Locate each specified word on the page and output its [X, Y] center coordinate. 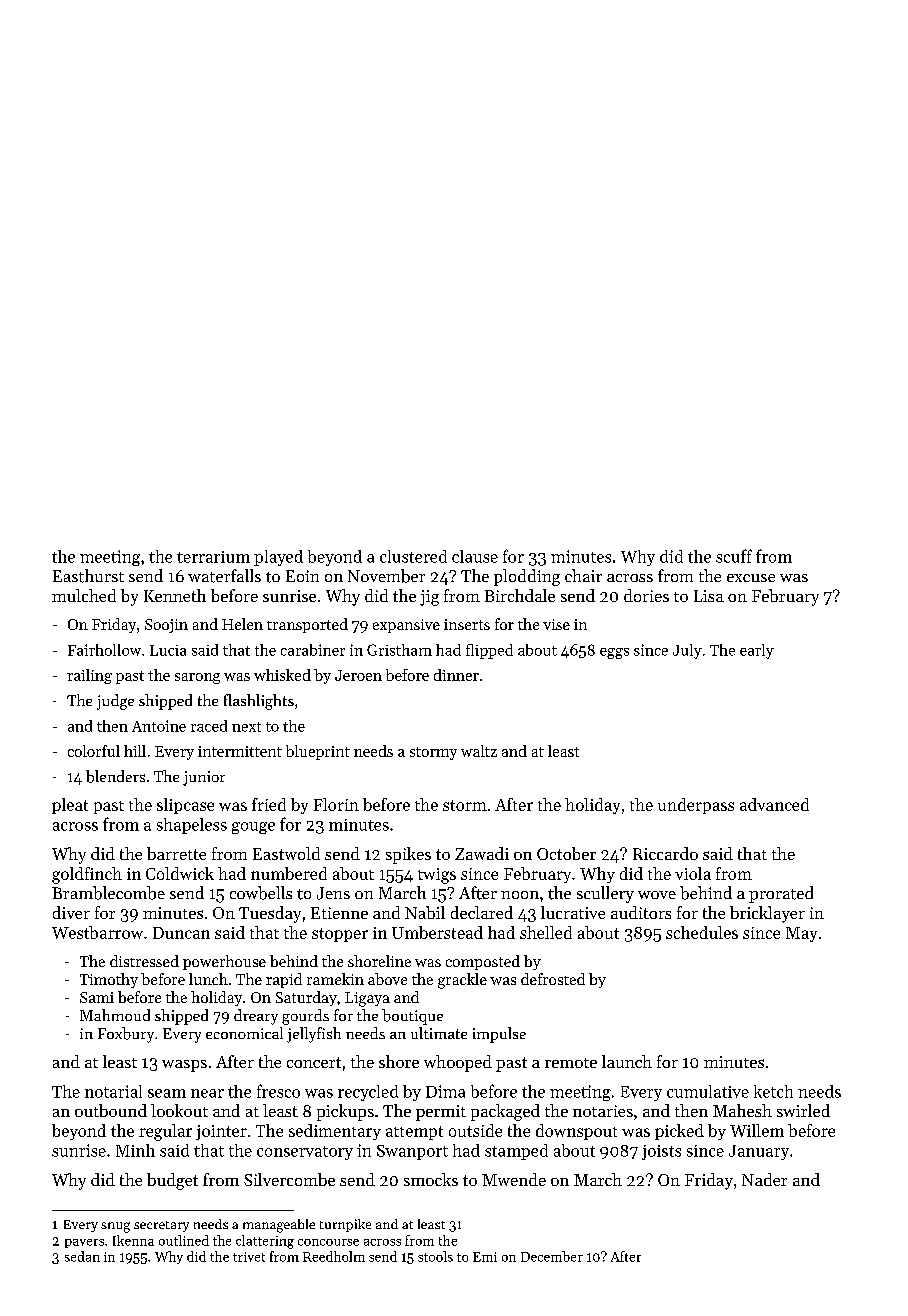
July [687, 651]
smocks [431, 1179]
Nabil [425, 912]
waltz [479, 751]
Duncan [181, 933]
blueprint [318, 752]
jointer [221, 1132]
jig [429, 598]
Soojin [166, 626]
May [801, 934]
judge [115, 702]
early [757, 651]
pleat [70, 806]
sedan [82, 1256]
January [759, 1152]
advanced [774, 804]
